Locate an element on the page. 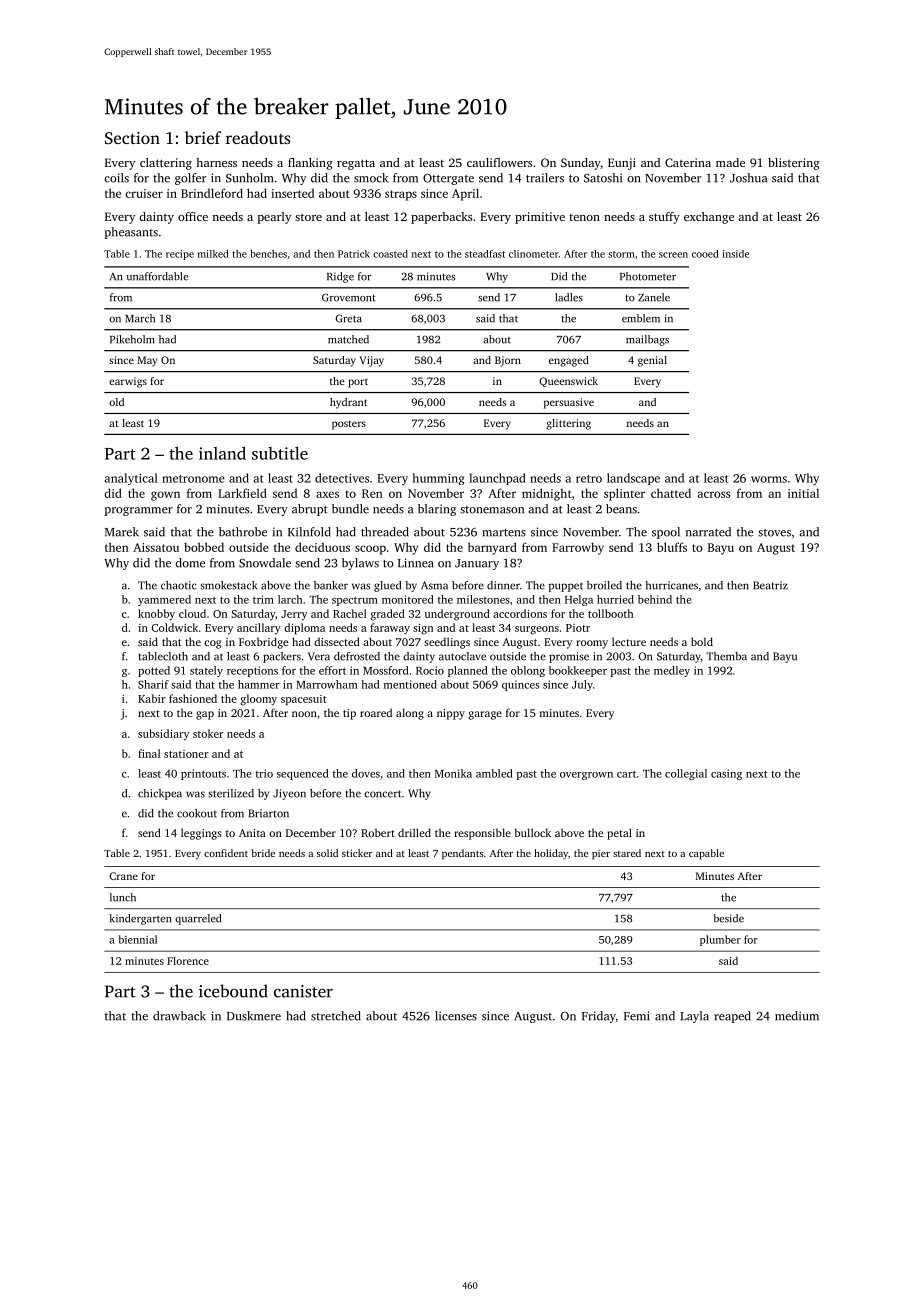 The width and height of the page is (924, 1308). midnight is located at coordinates (547, 494).
